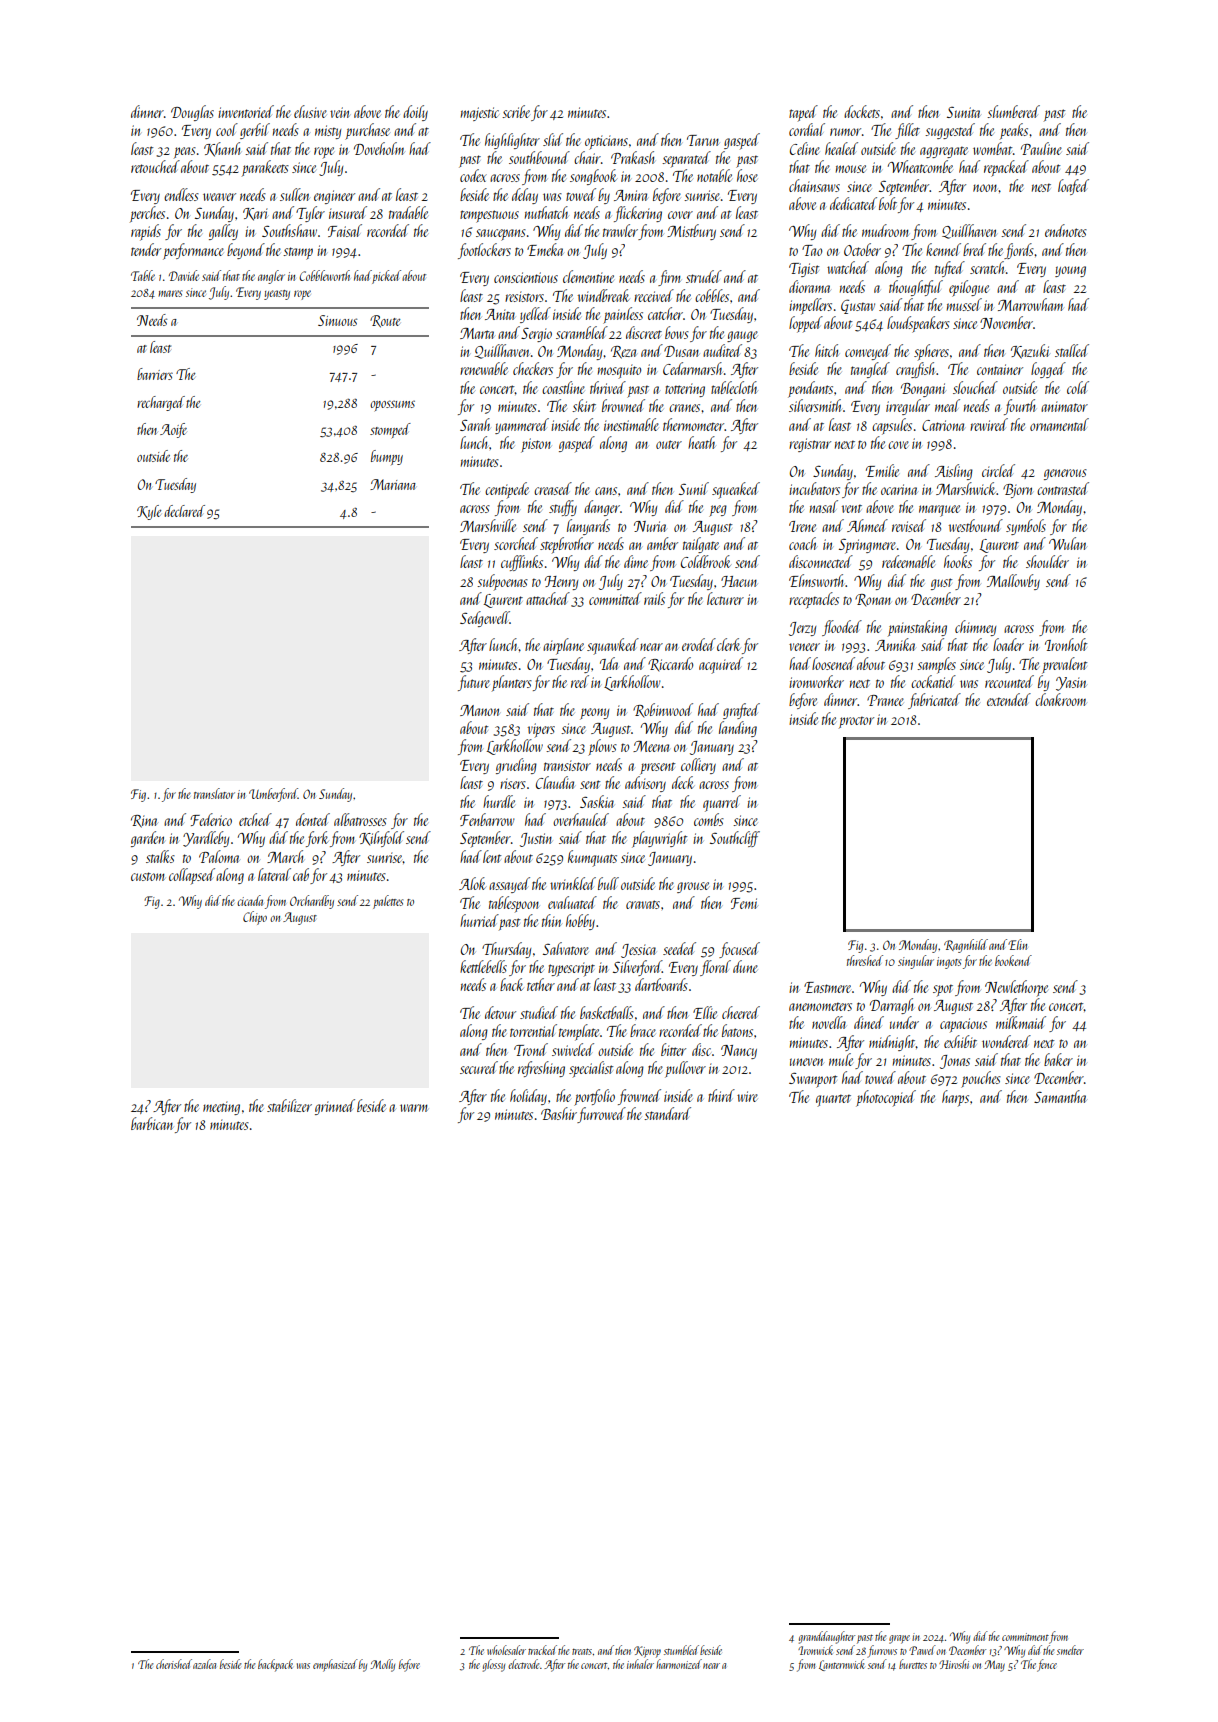  Describe the element at coordinates (833, 1100) in the screenshot. I see `quartet` at that location.
